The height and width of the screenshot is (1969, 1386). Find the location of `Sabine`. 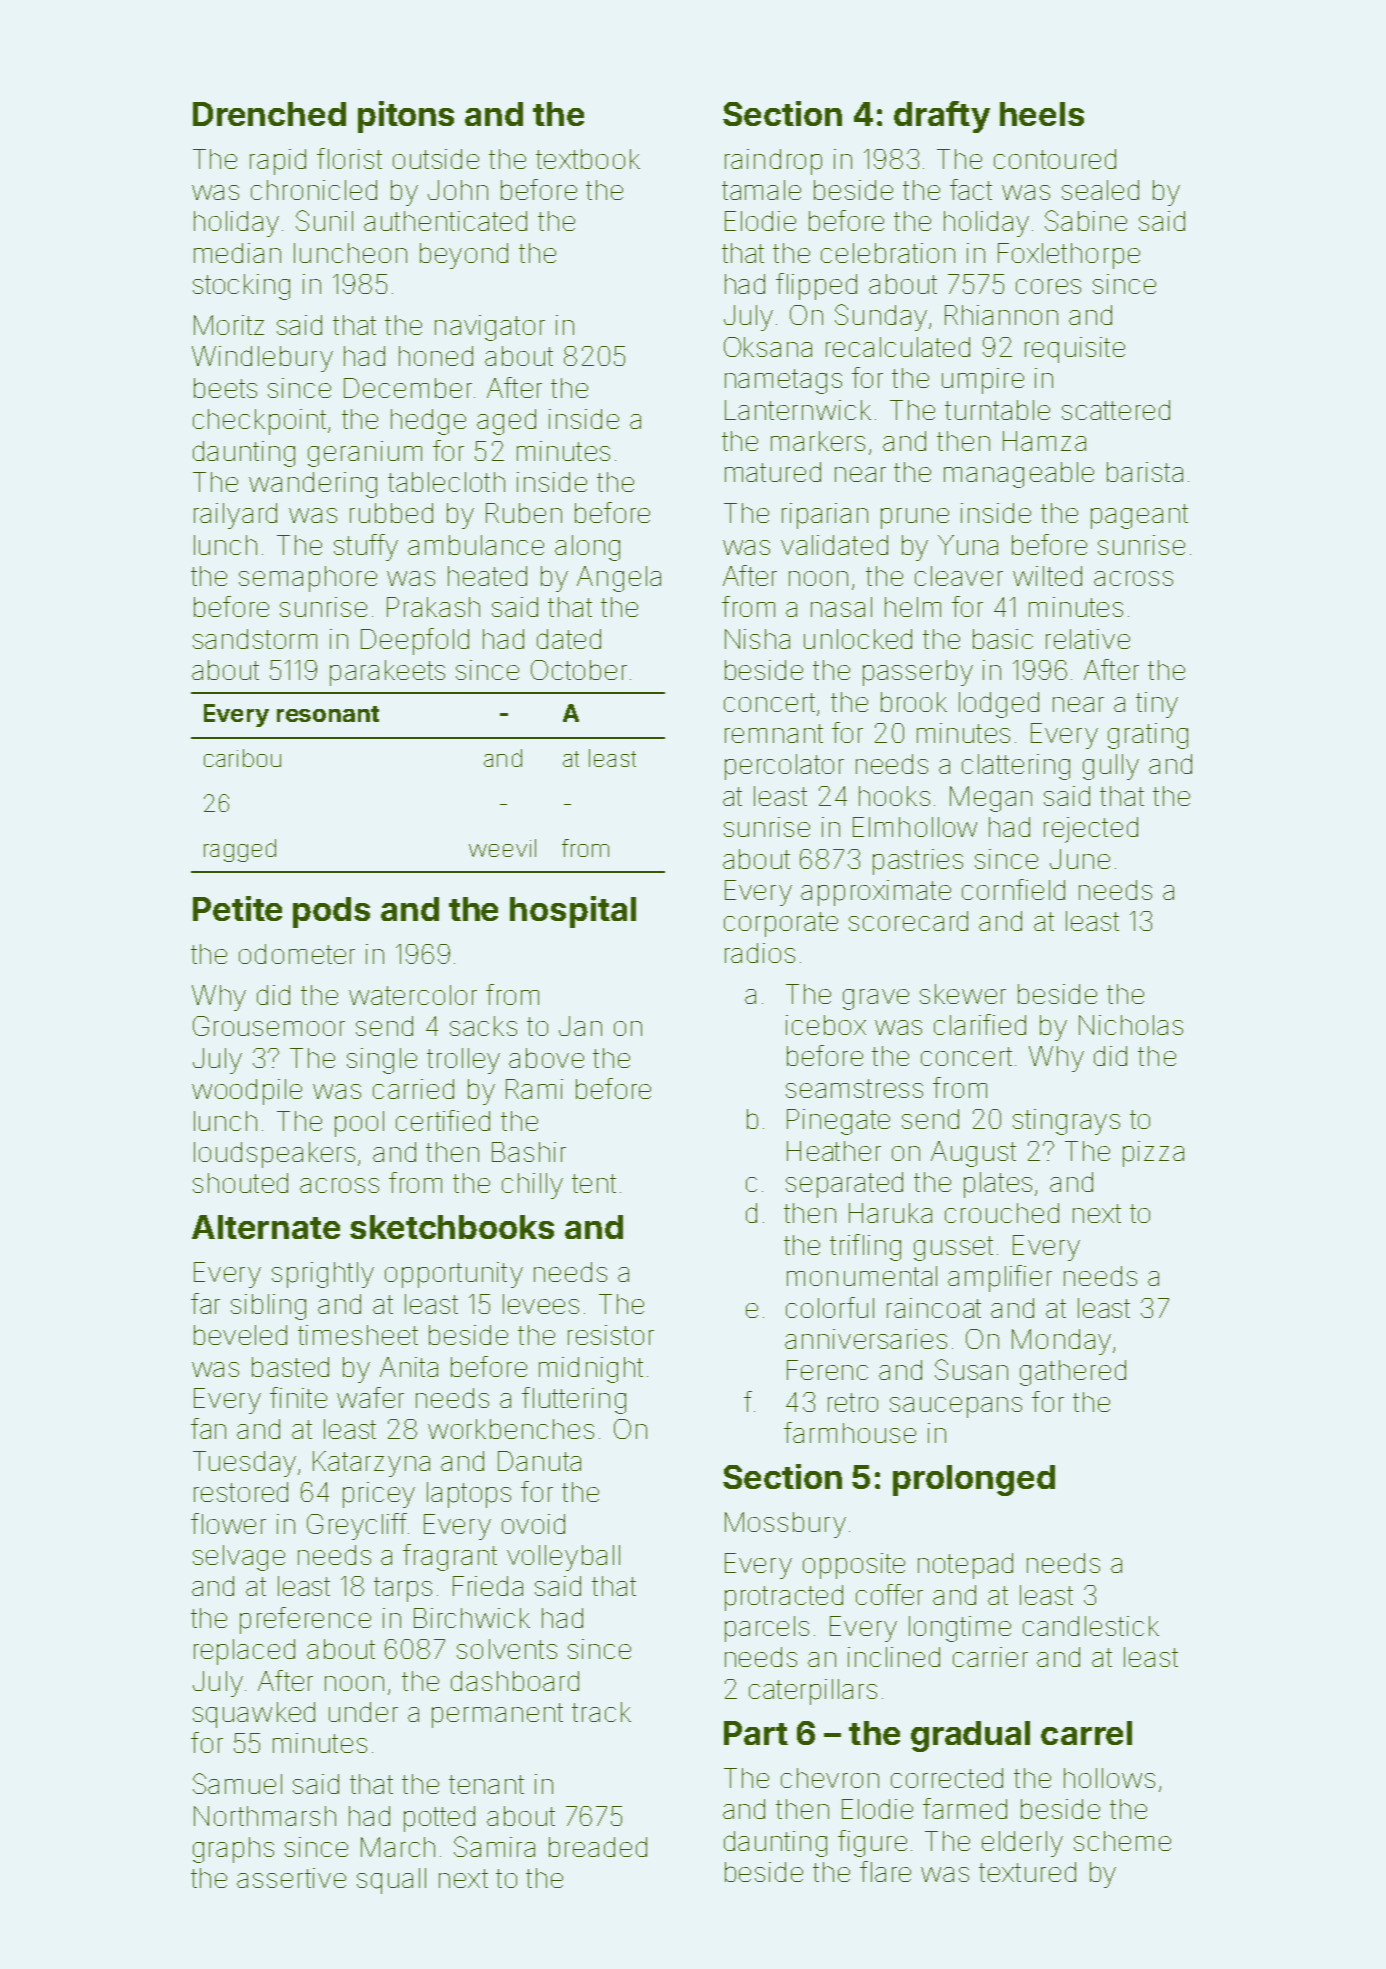

Sabine is located at coordinates (1086, 220).
